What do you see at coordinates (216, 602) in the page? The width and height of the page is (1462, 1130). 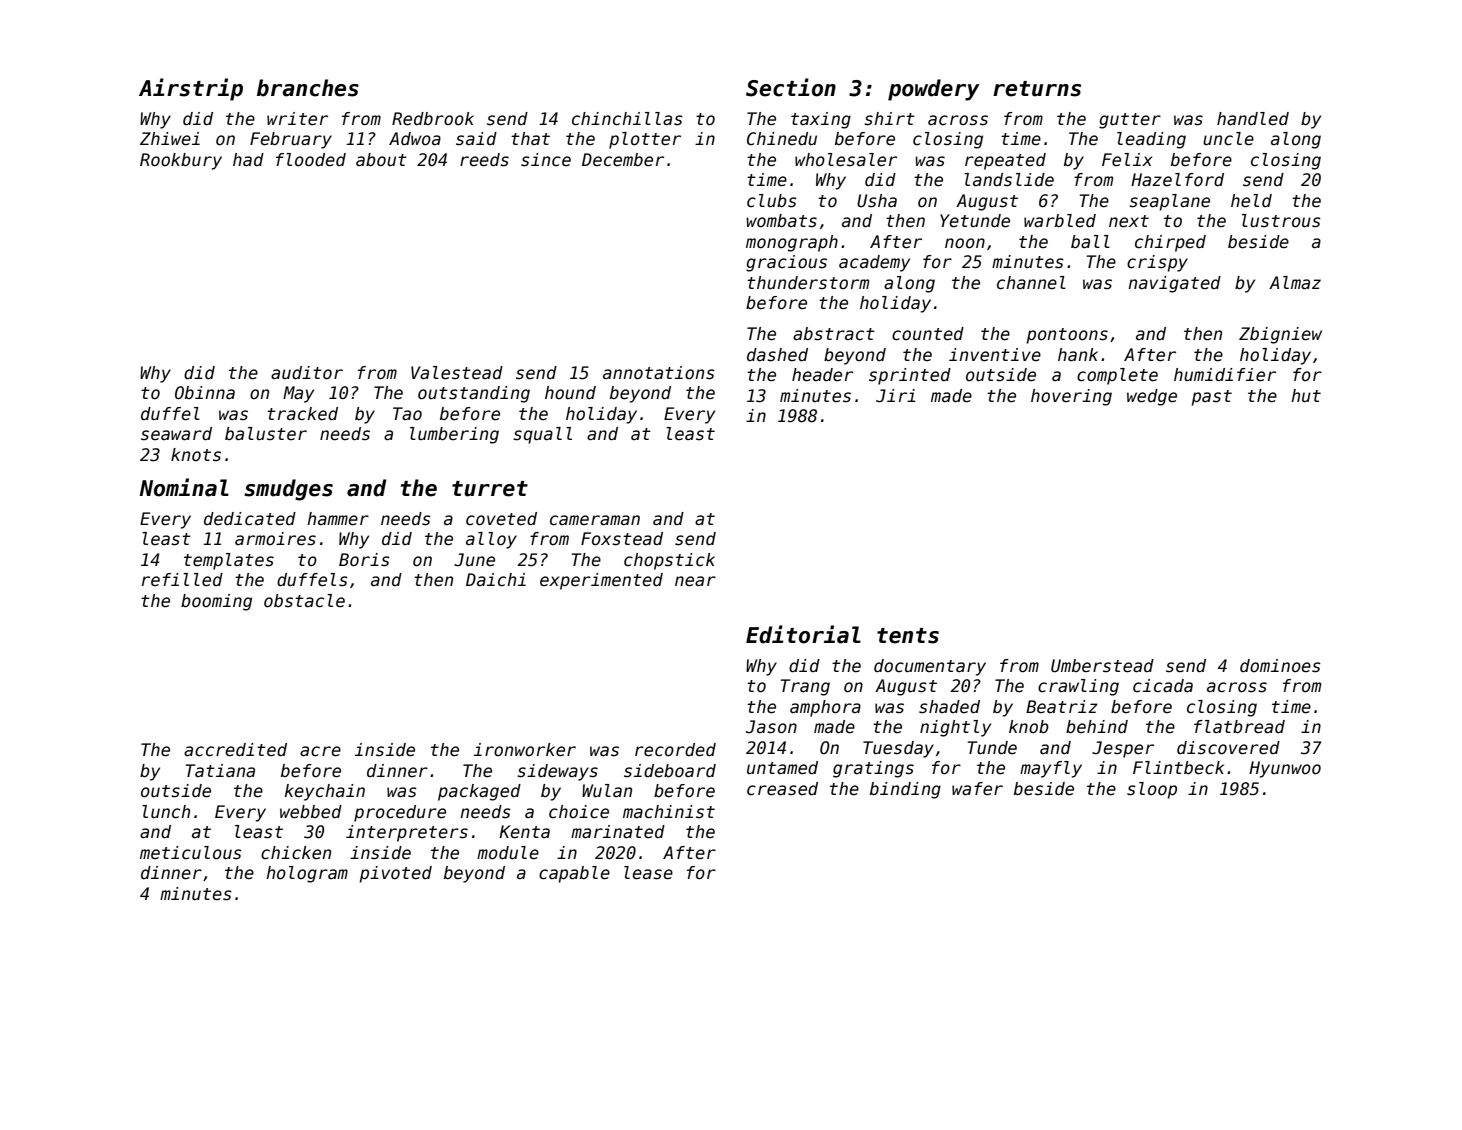 I see `booming` at bounding box center [216, 602].
